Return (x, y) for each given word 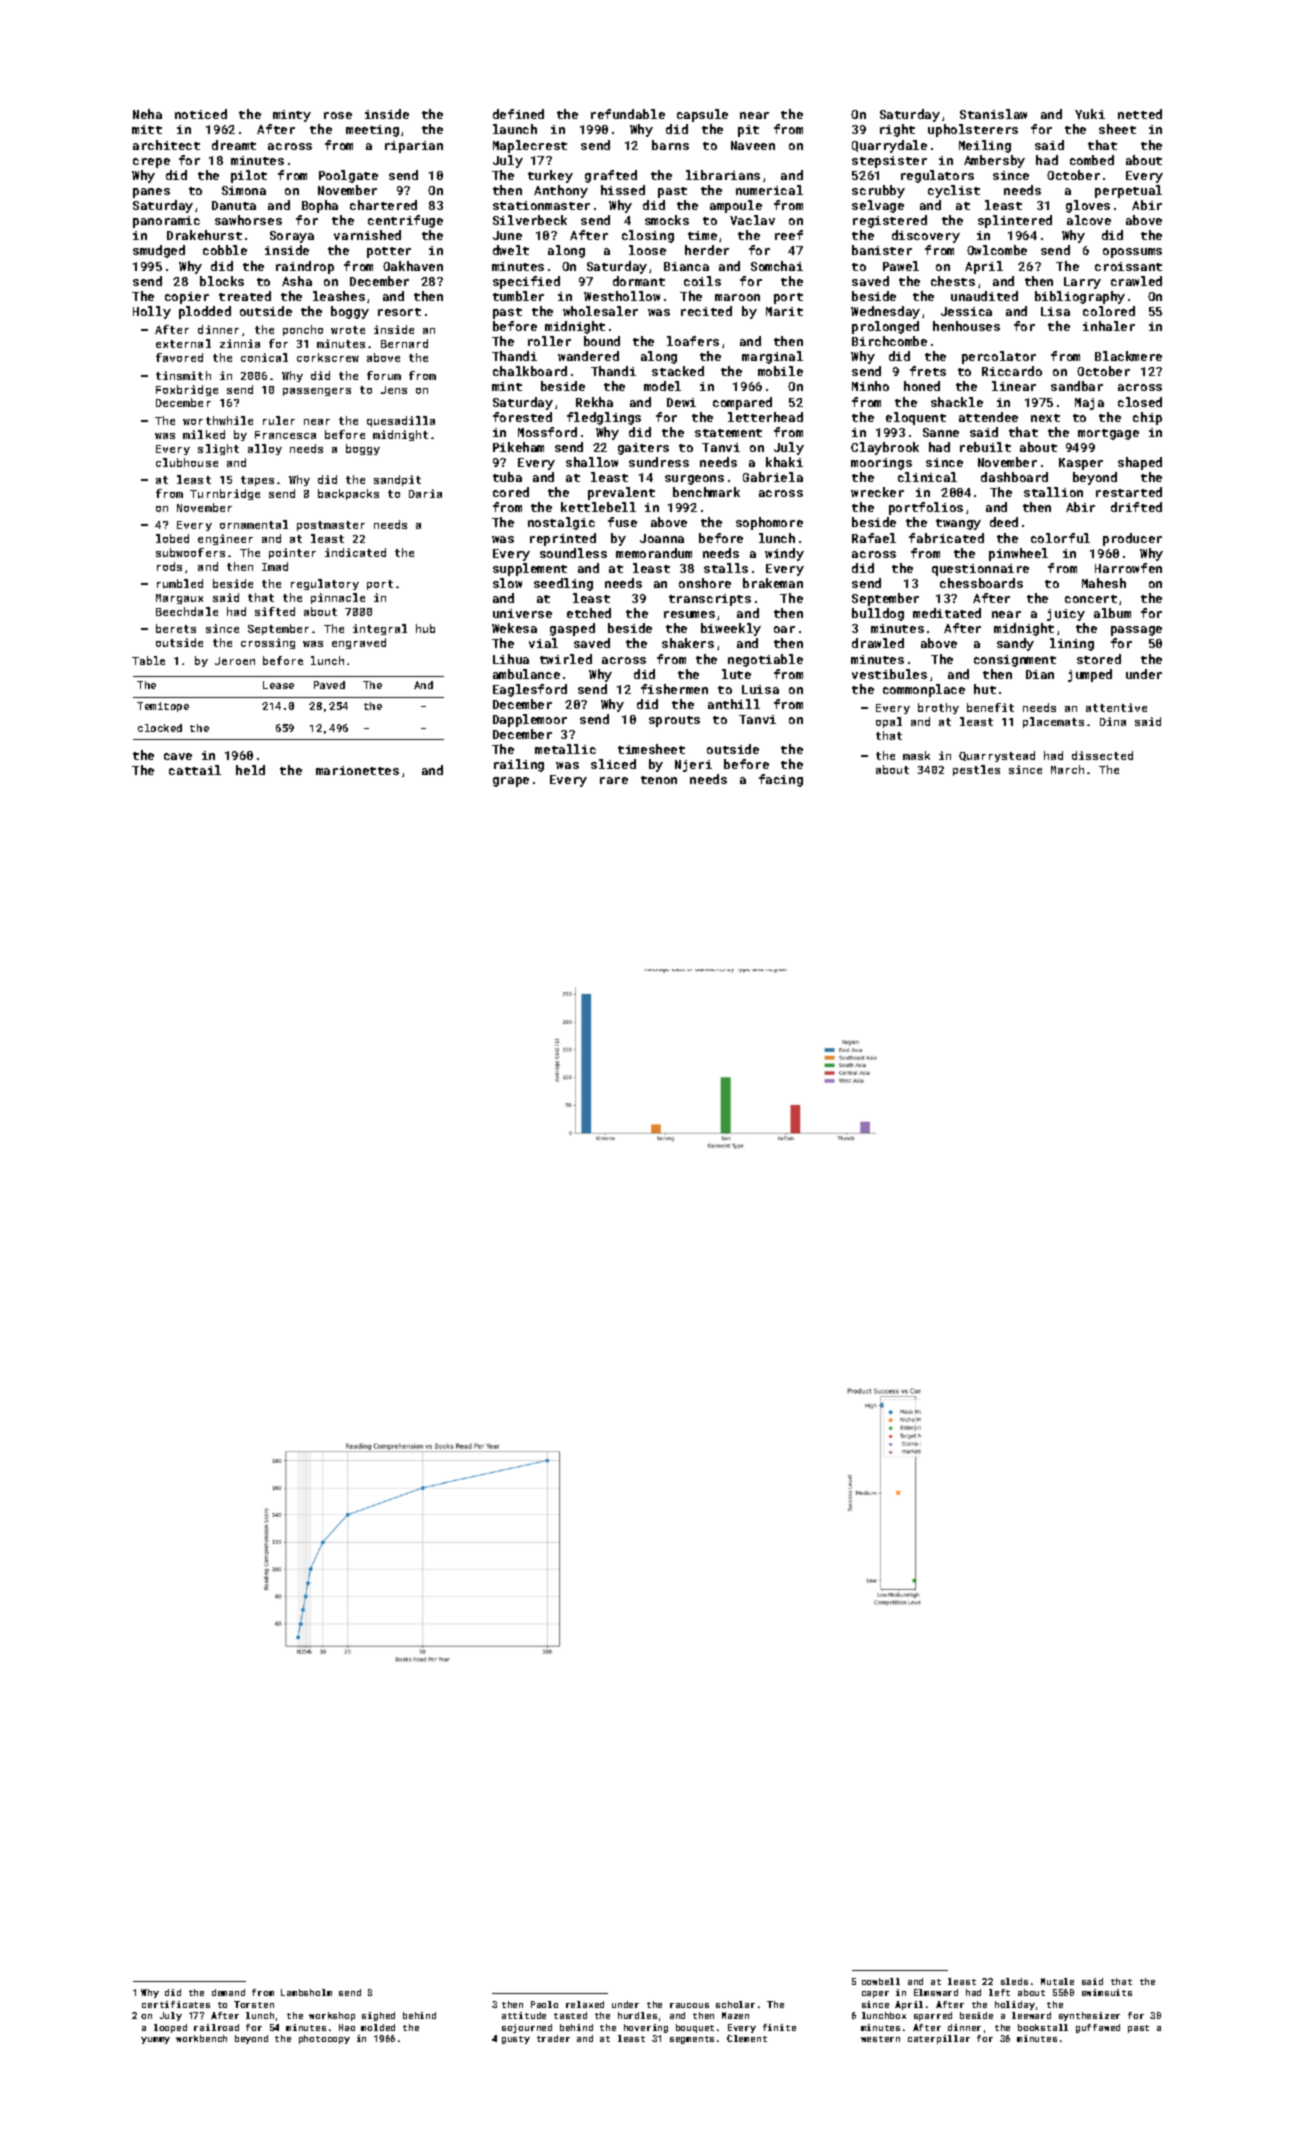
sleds (1014, 1981)
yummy (155, 2040)
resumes (689, 614)
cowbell (881, 1981)
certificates (176, 2004)
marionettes (357, 770)
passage (1136, 631)
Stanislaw (993, 114)
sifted (275, 611)
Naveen (753, 145)
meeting (372, 131)
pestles (976, 770)
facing (781, 780)
